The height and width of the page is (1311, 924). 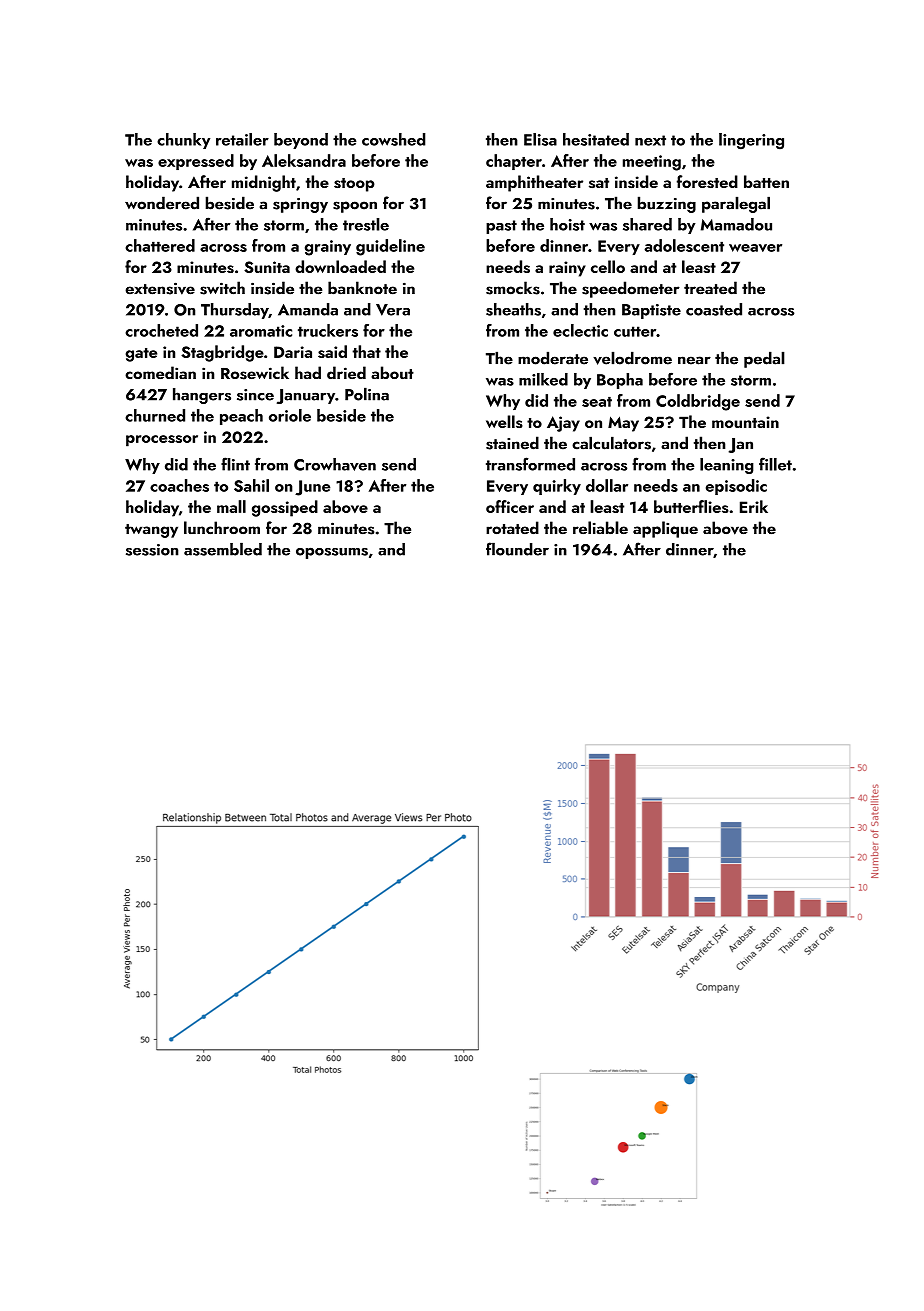 What do you see at coordinates (223, 549) in the page?
I see `assembled` at bounding box center [223, 549].
